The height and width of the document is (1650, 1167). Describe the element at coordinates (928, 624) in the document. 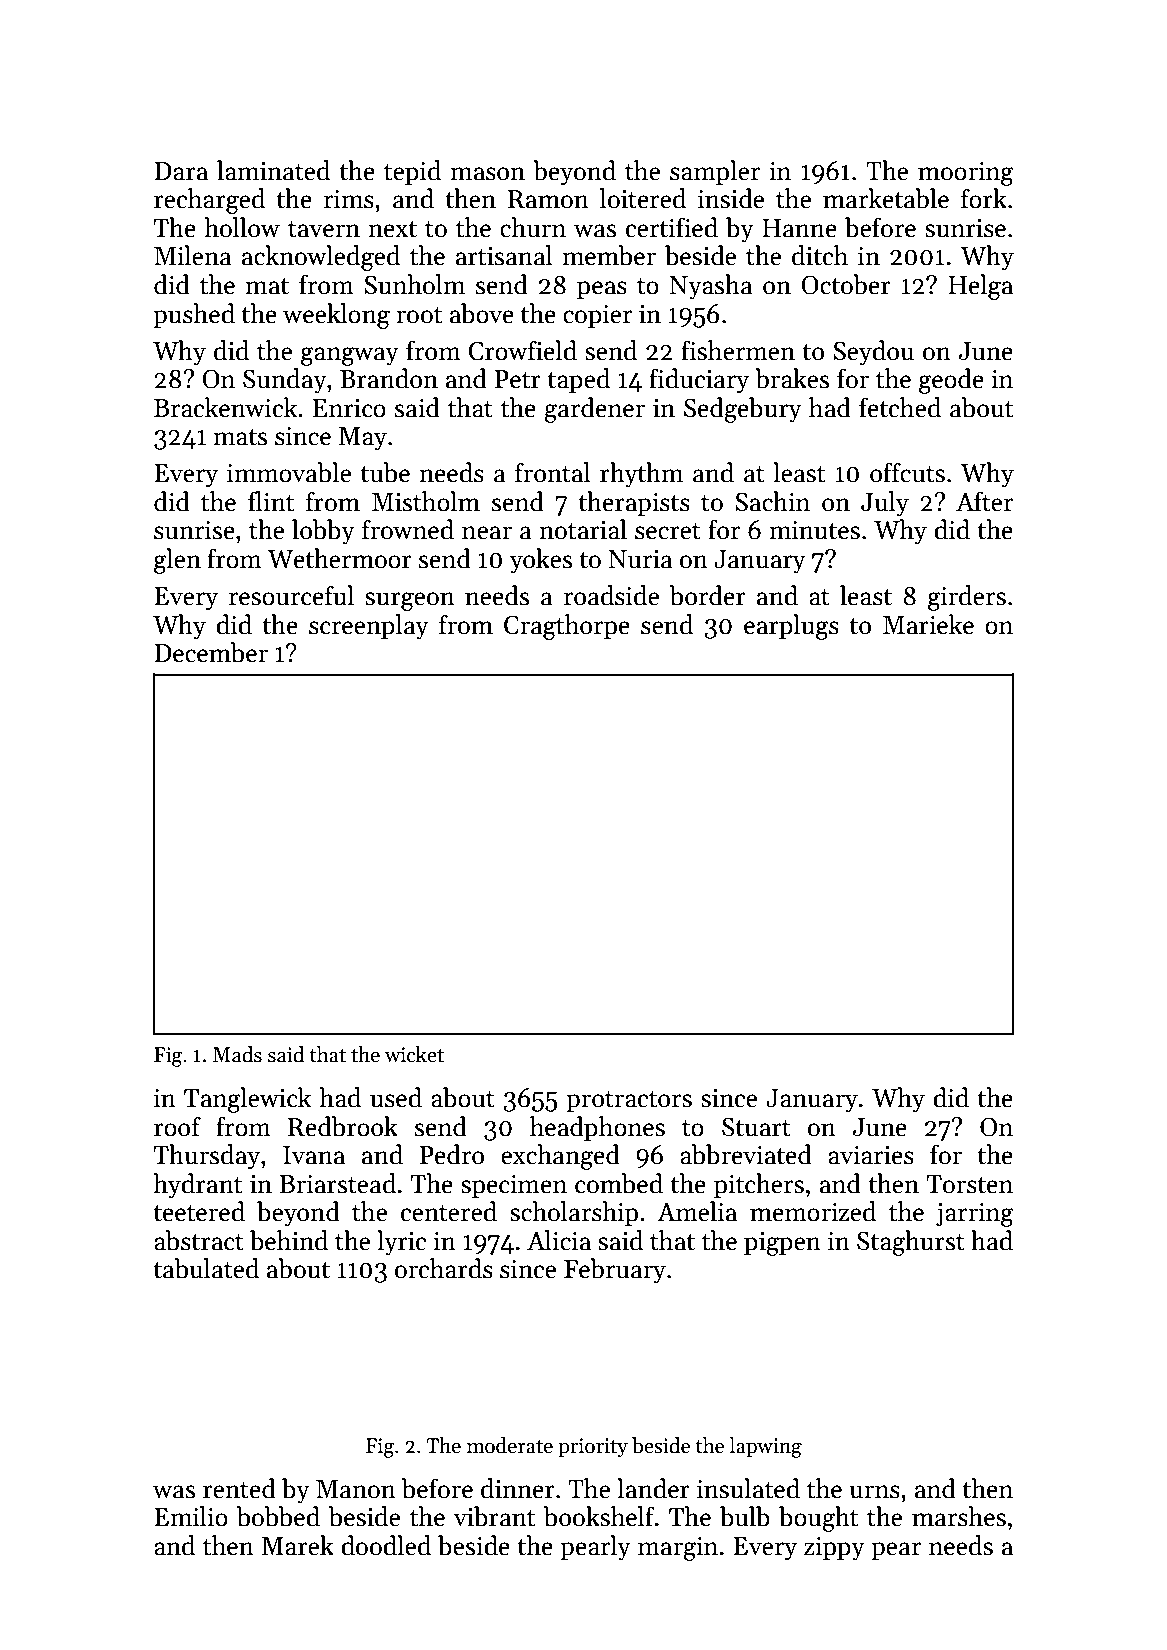

I see `Marieke` at that location.
